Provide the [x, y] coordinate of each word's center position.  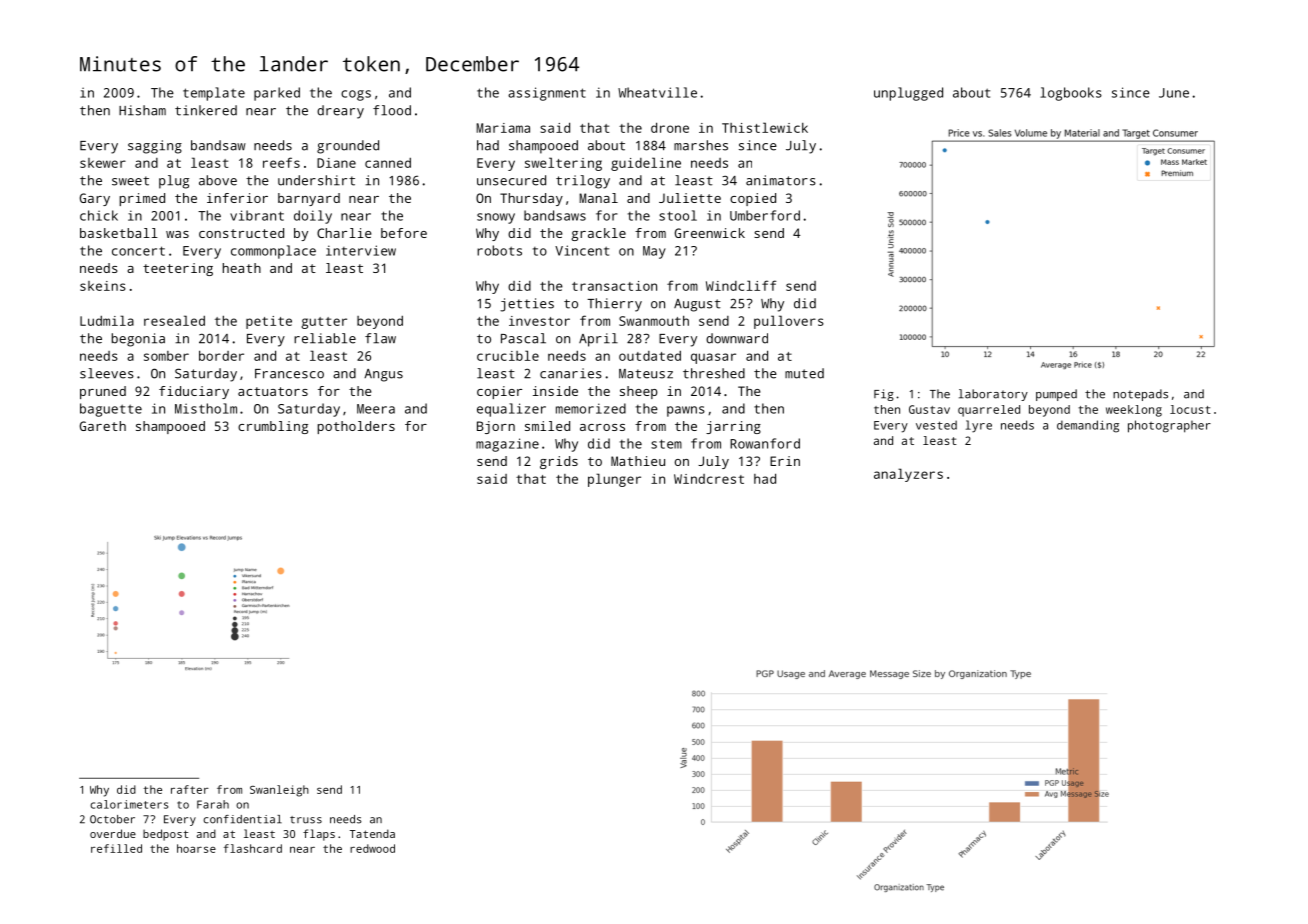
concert [138, 251]
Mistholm [206, 408]
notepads [1140, 395]
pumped [1056, 395]
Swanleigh [279, 791]
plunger [614, 480]
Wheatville [657, 92]
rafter [190, 789]
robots [499, 250]
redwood [372, 848]
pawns [686, 411]
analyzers [908, 475]
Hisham [142, 110]
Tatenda [372, 833]
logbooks [1071, 94]
